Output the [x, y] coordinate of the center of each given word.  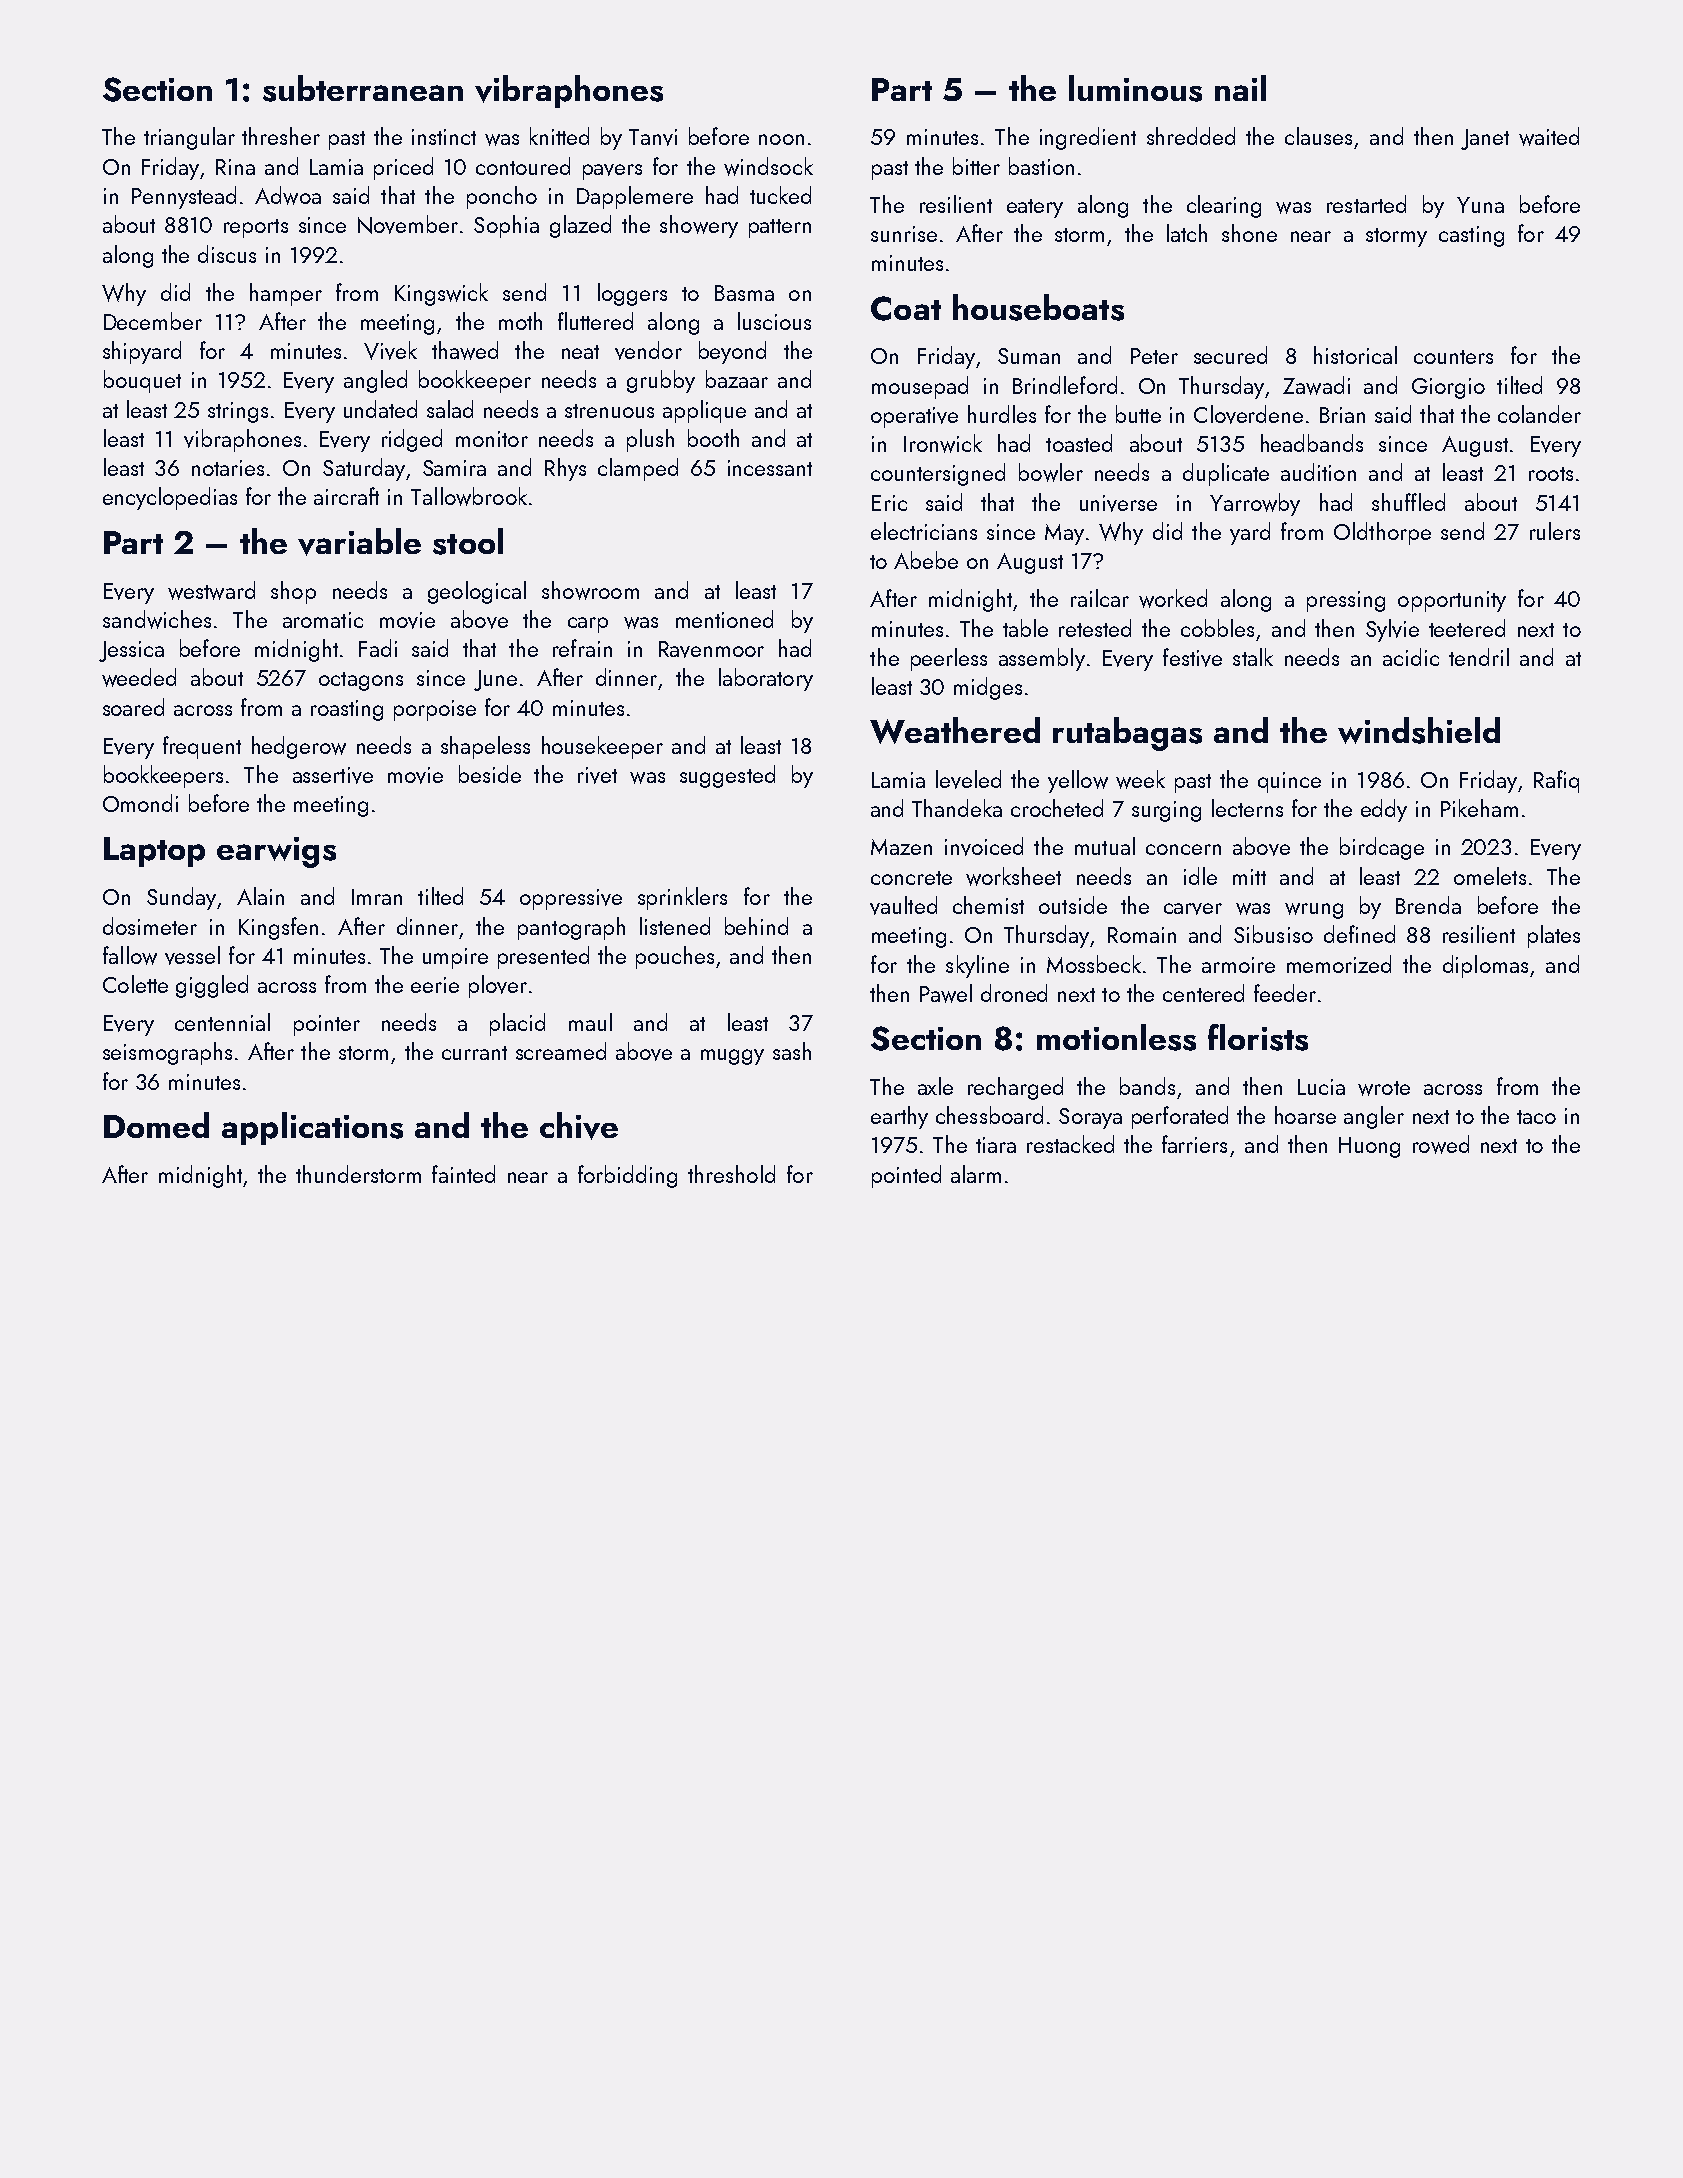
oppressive [571, 899]
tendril [1479, 657]
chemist [988, 905]
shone [1249, 233]
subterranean [363, 88]
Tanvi [653, 137]
